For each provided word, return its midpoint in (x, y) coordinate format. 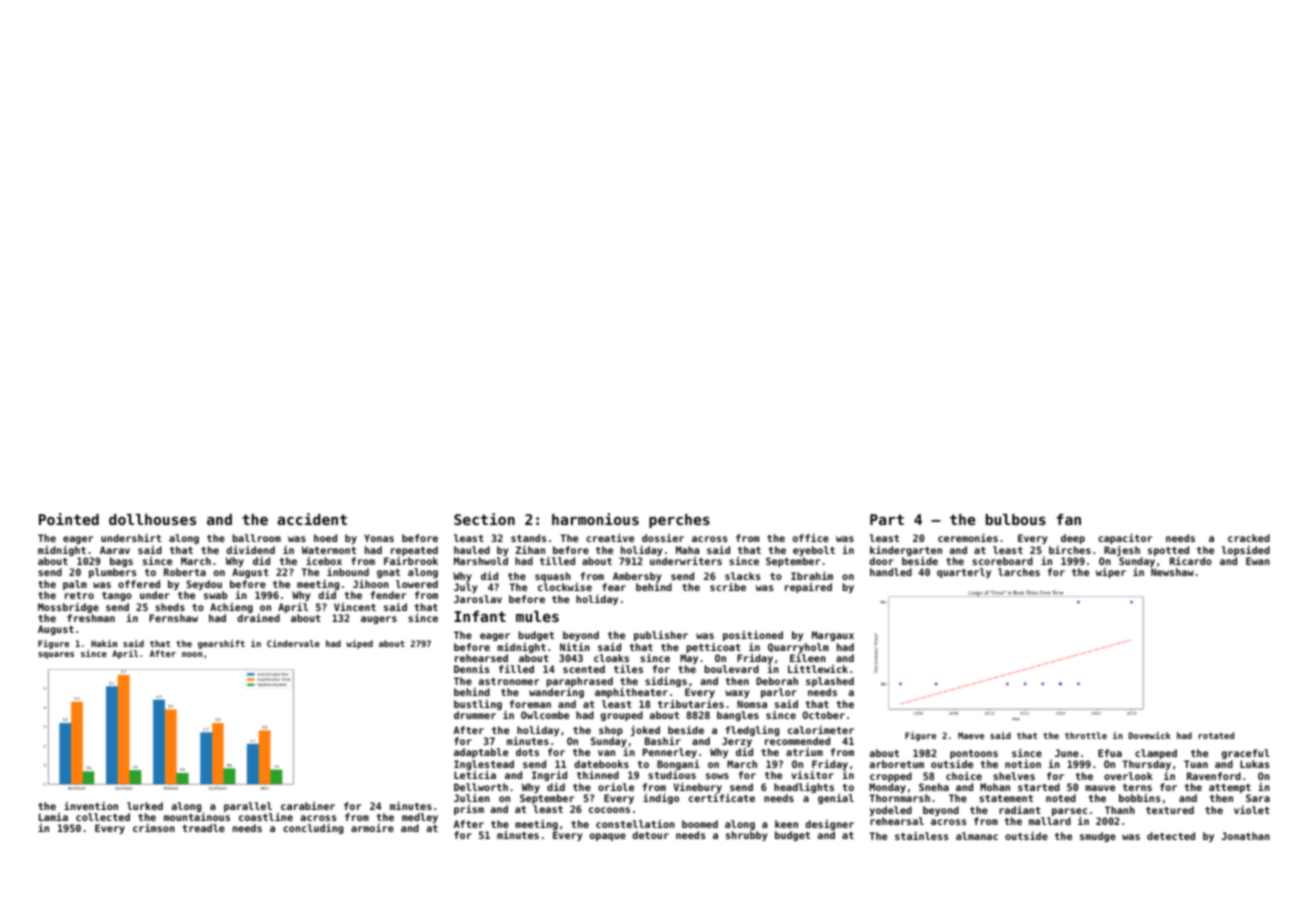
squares (56, 655)
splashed (830, 682)
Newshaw (1172, 572)
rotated (1216, 735)
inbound (348, 572)
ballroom (256, 538)
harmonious (595, 519)
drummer (475, 715)
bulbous (1016, 519)
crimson (154, 828)
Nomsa (752, 704)
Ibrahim (812, 575)
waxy (737, 694)
